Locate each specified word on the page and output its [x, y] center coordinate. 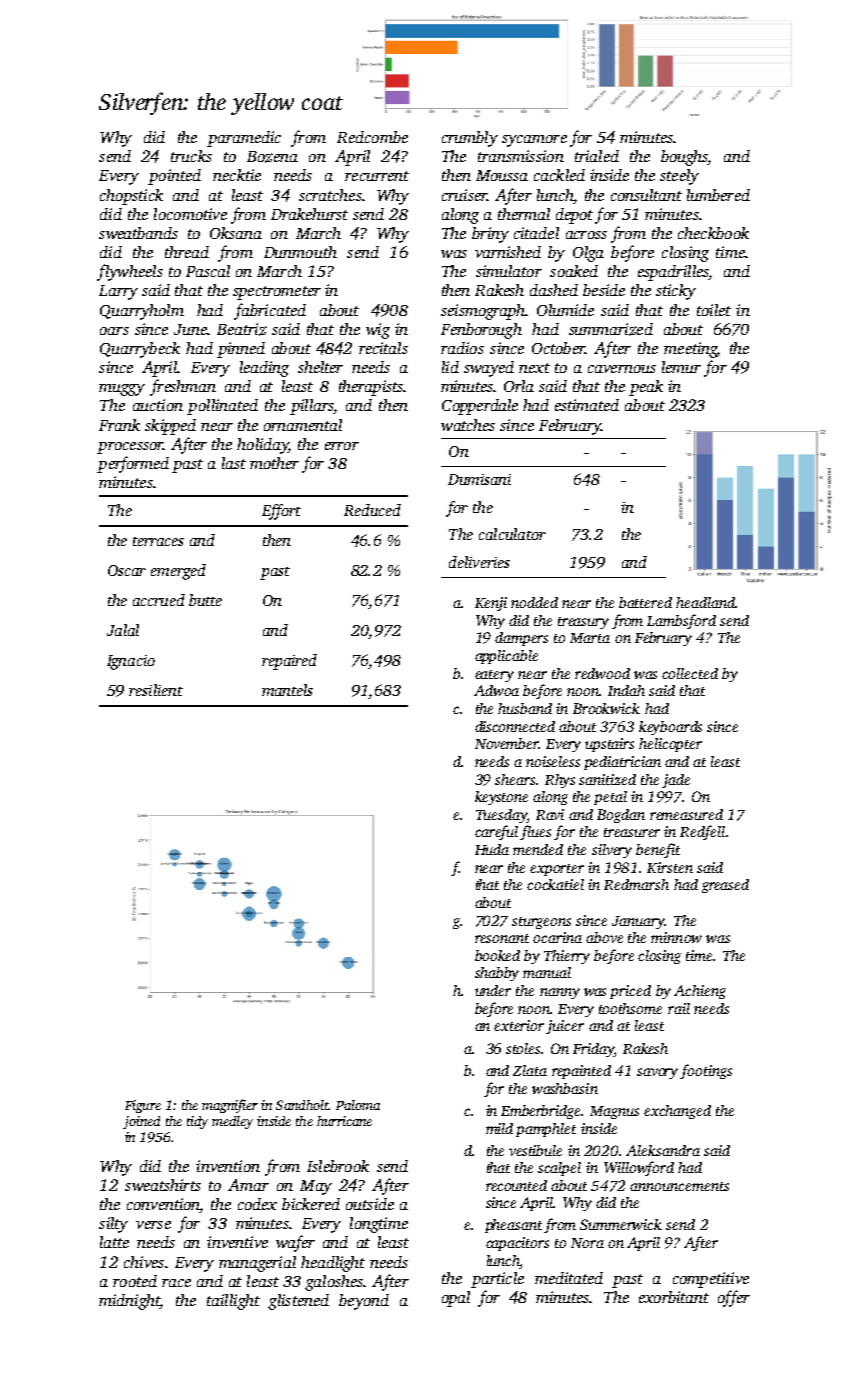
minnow [676, 937]
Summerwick [621, 1224]
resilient [156, 690]
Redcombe [372, 137]
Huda [492, 849]
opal [456, 1299]
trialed [597, 156]
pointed [174, 177]
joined [141, 1122]
